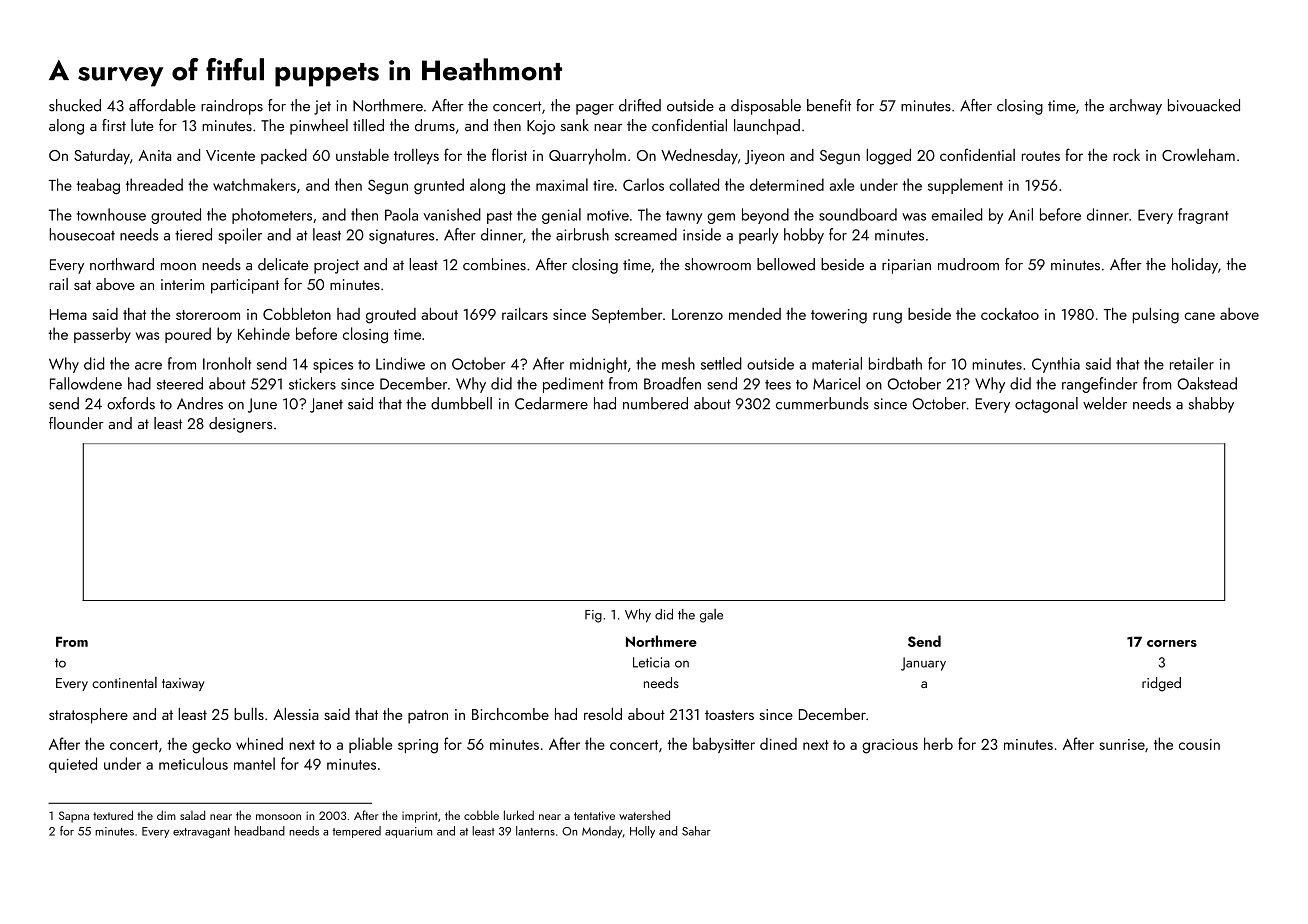 Image resolution: width=1308 pixels, height=924 pixels. What do you see at coordinates (75, 105) in the document?
I see `shucked` at bounding box center [75, 105].
